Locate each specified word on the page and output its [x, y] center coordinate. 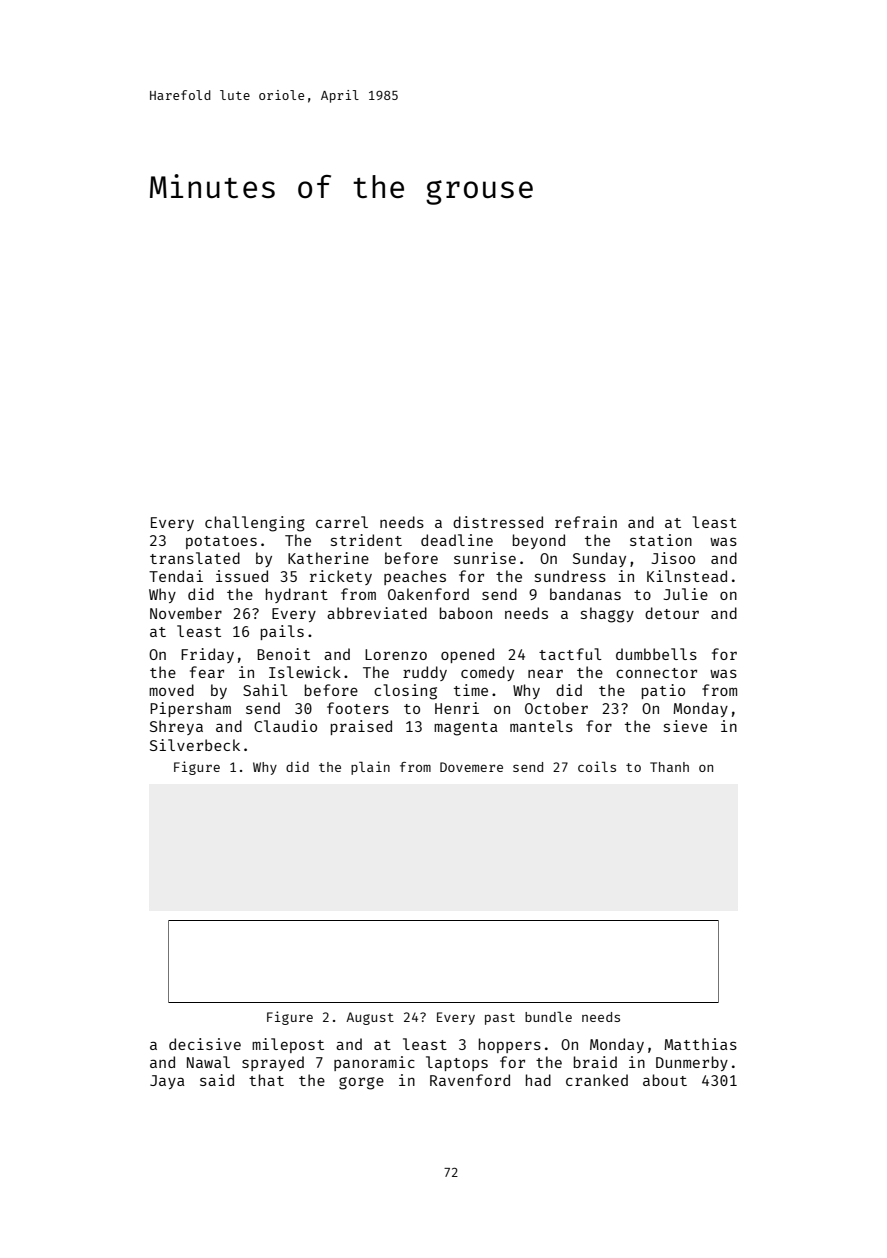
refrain [586, 522]
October [556, 708]
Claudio [285, 726]
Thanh [669, 767]
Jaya [167, 1082]
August [370, 1018]
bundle [548, 1016]
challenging [255, 524]
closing [405, 692]
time [471, 690]
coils [597, 766]
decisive [205, 1044]
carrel [342, 522]
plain [370, 768]
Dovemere [471, 767]
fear [207, 672]
